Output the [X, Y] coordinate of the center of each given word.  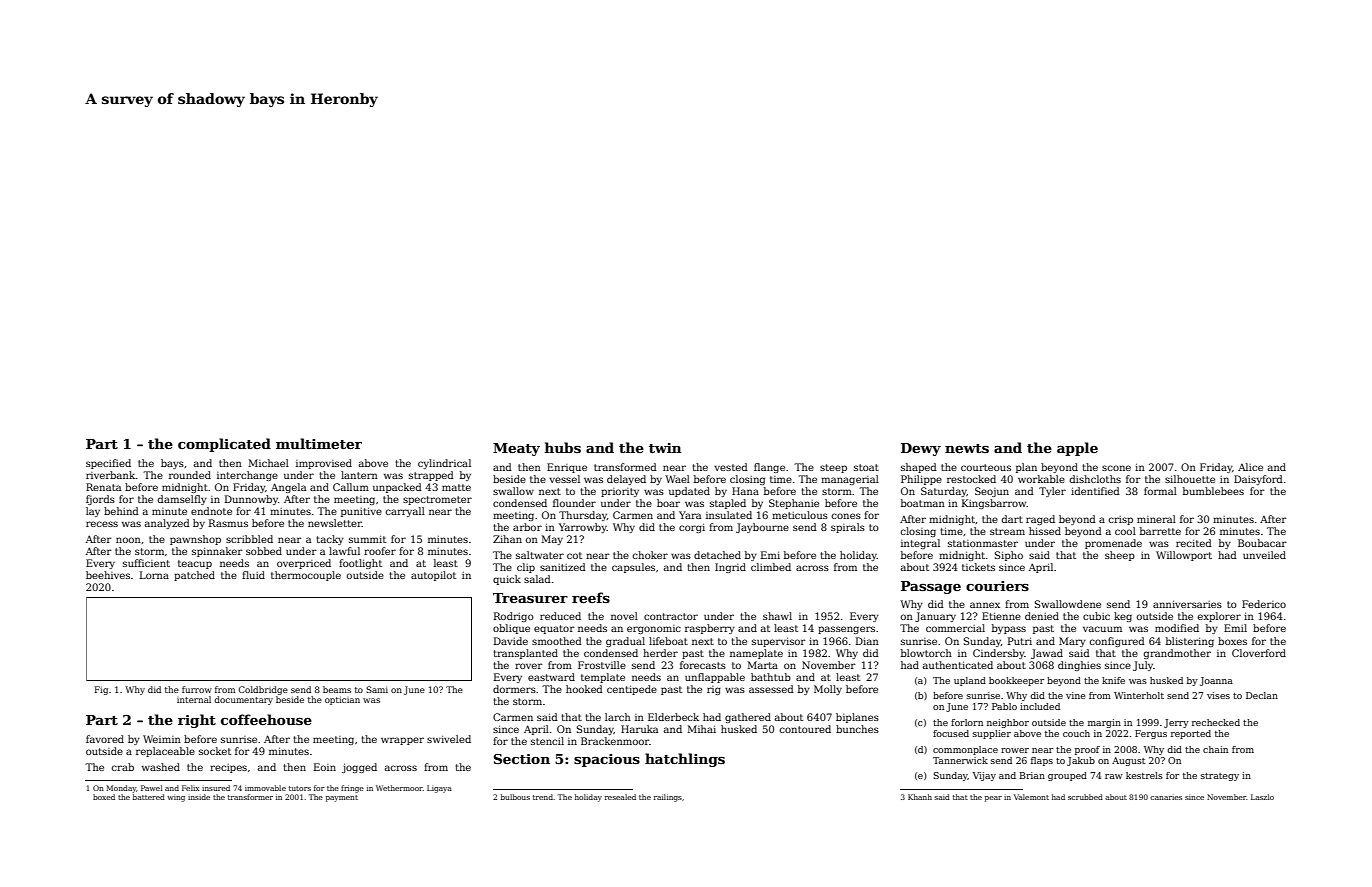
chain [1215, 749]
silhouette [1190, 479]
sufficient [146, 563]
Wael [677, 479]
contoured [805, 729]
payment [342, 798]
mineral [1156, 519]
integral [920, 544]
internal [194, 699]
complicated [224, 445]
